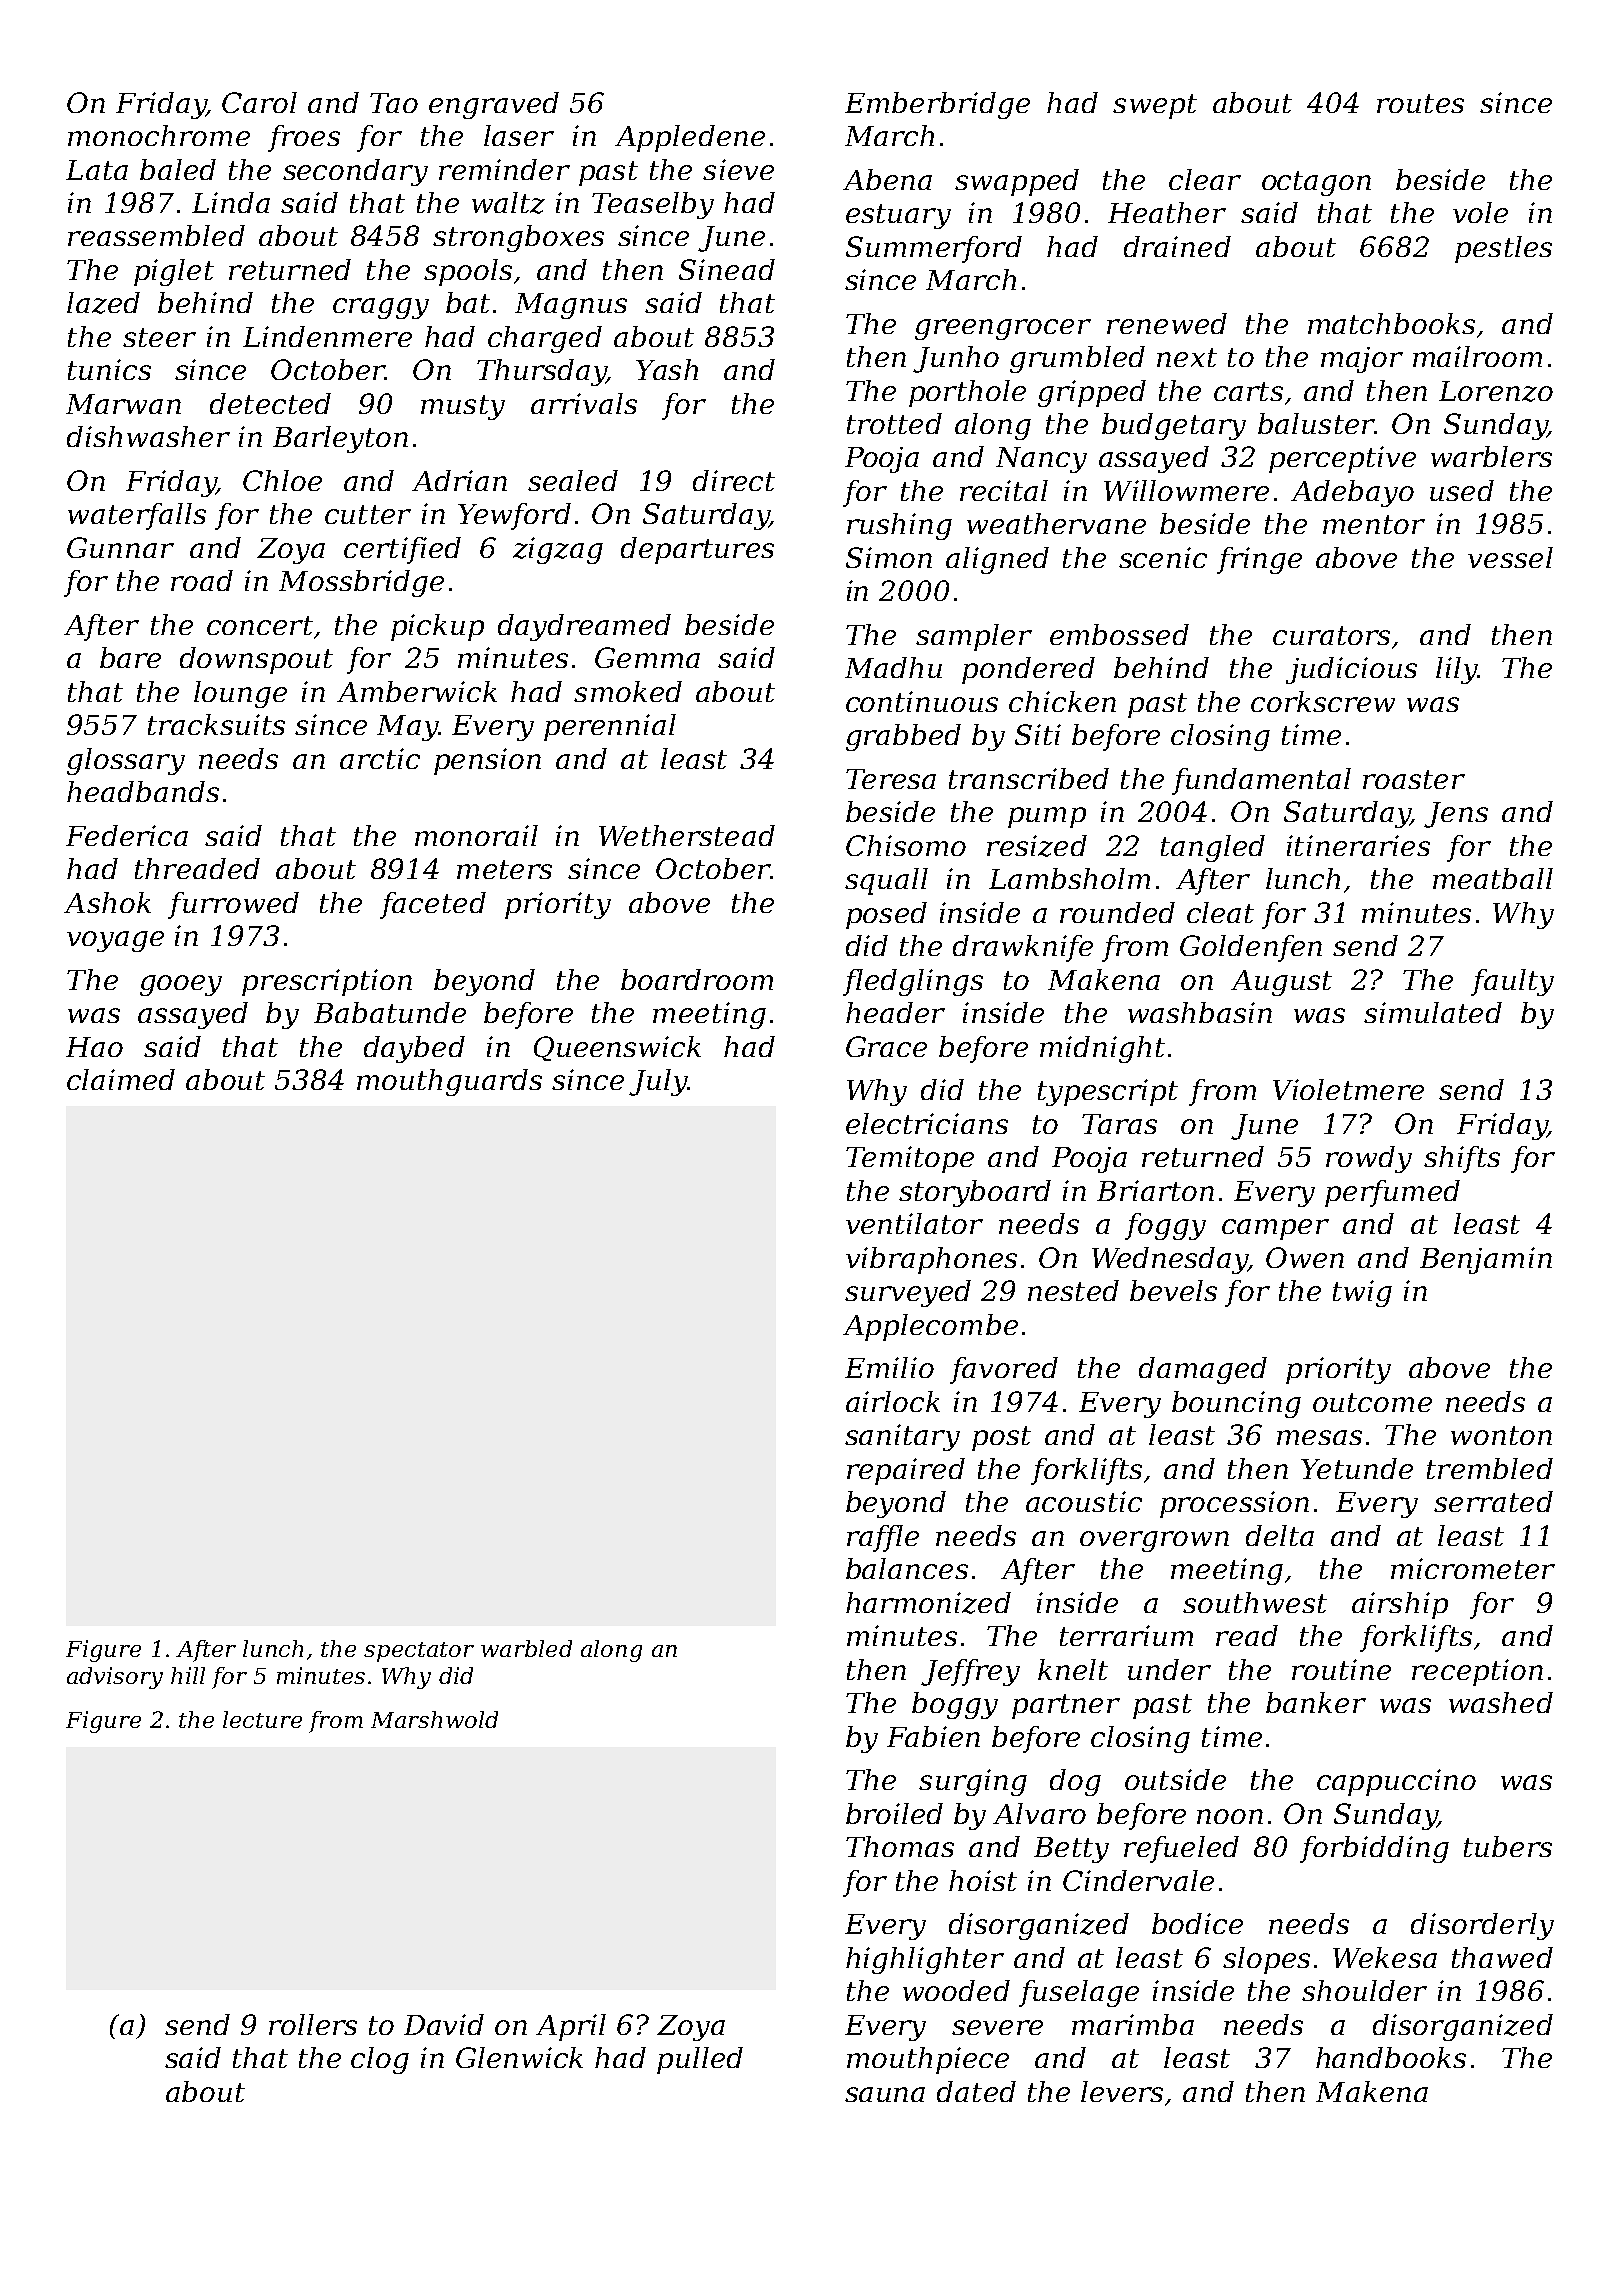 The image size is (1620, 2292). What do you see at coordinates (617, 1048) in the page?
I see `Queenswick` at bounding box center [617, 1048].
